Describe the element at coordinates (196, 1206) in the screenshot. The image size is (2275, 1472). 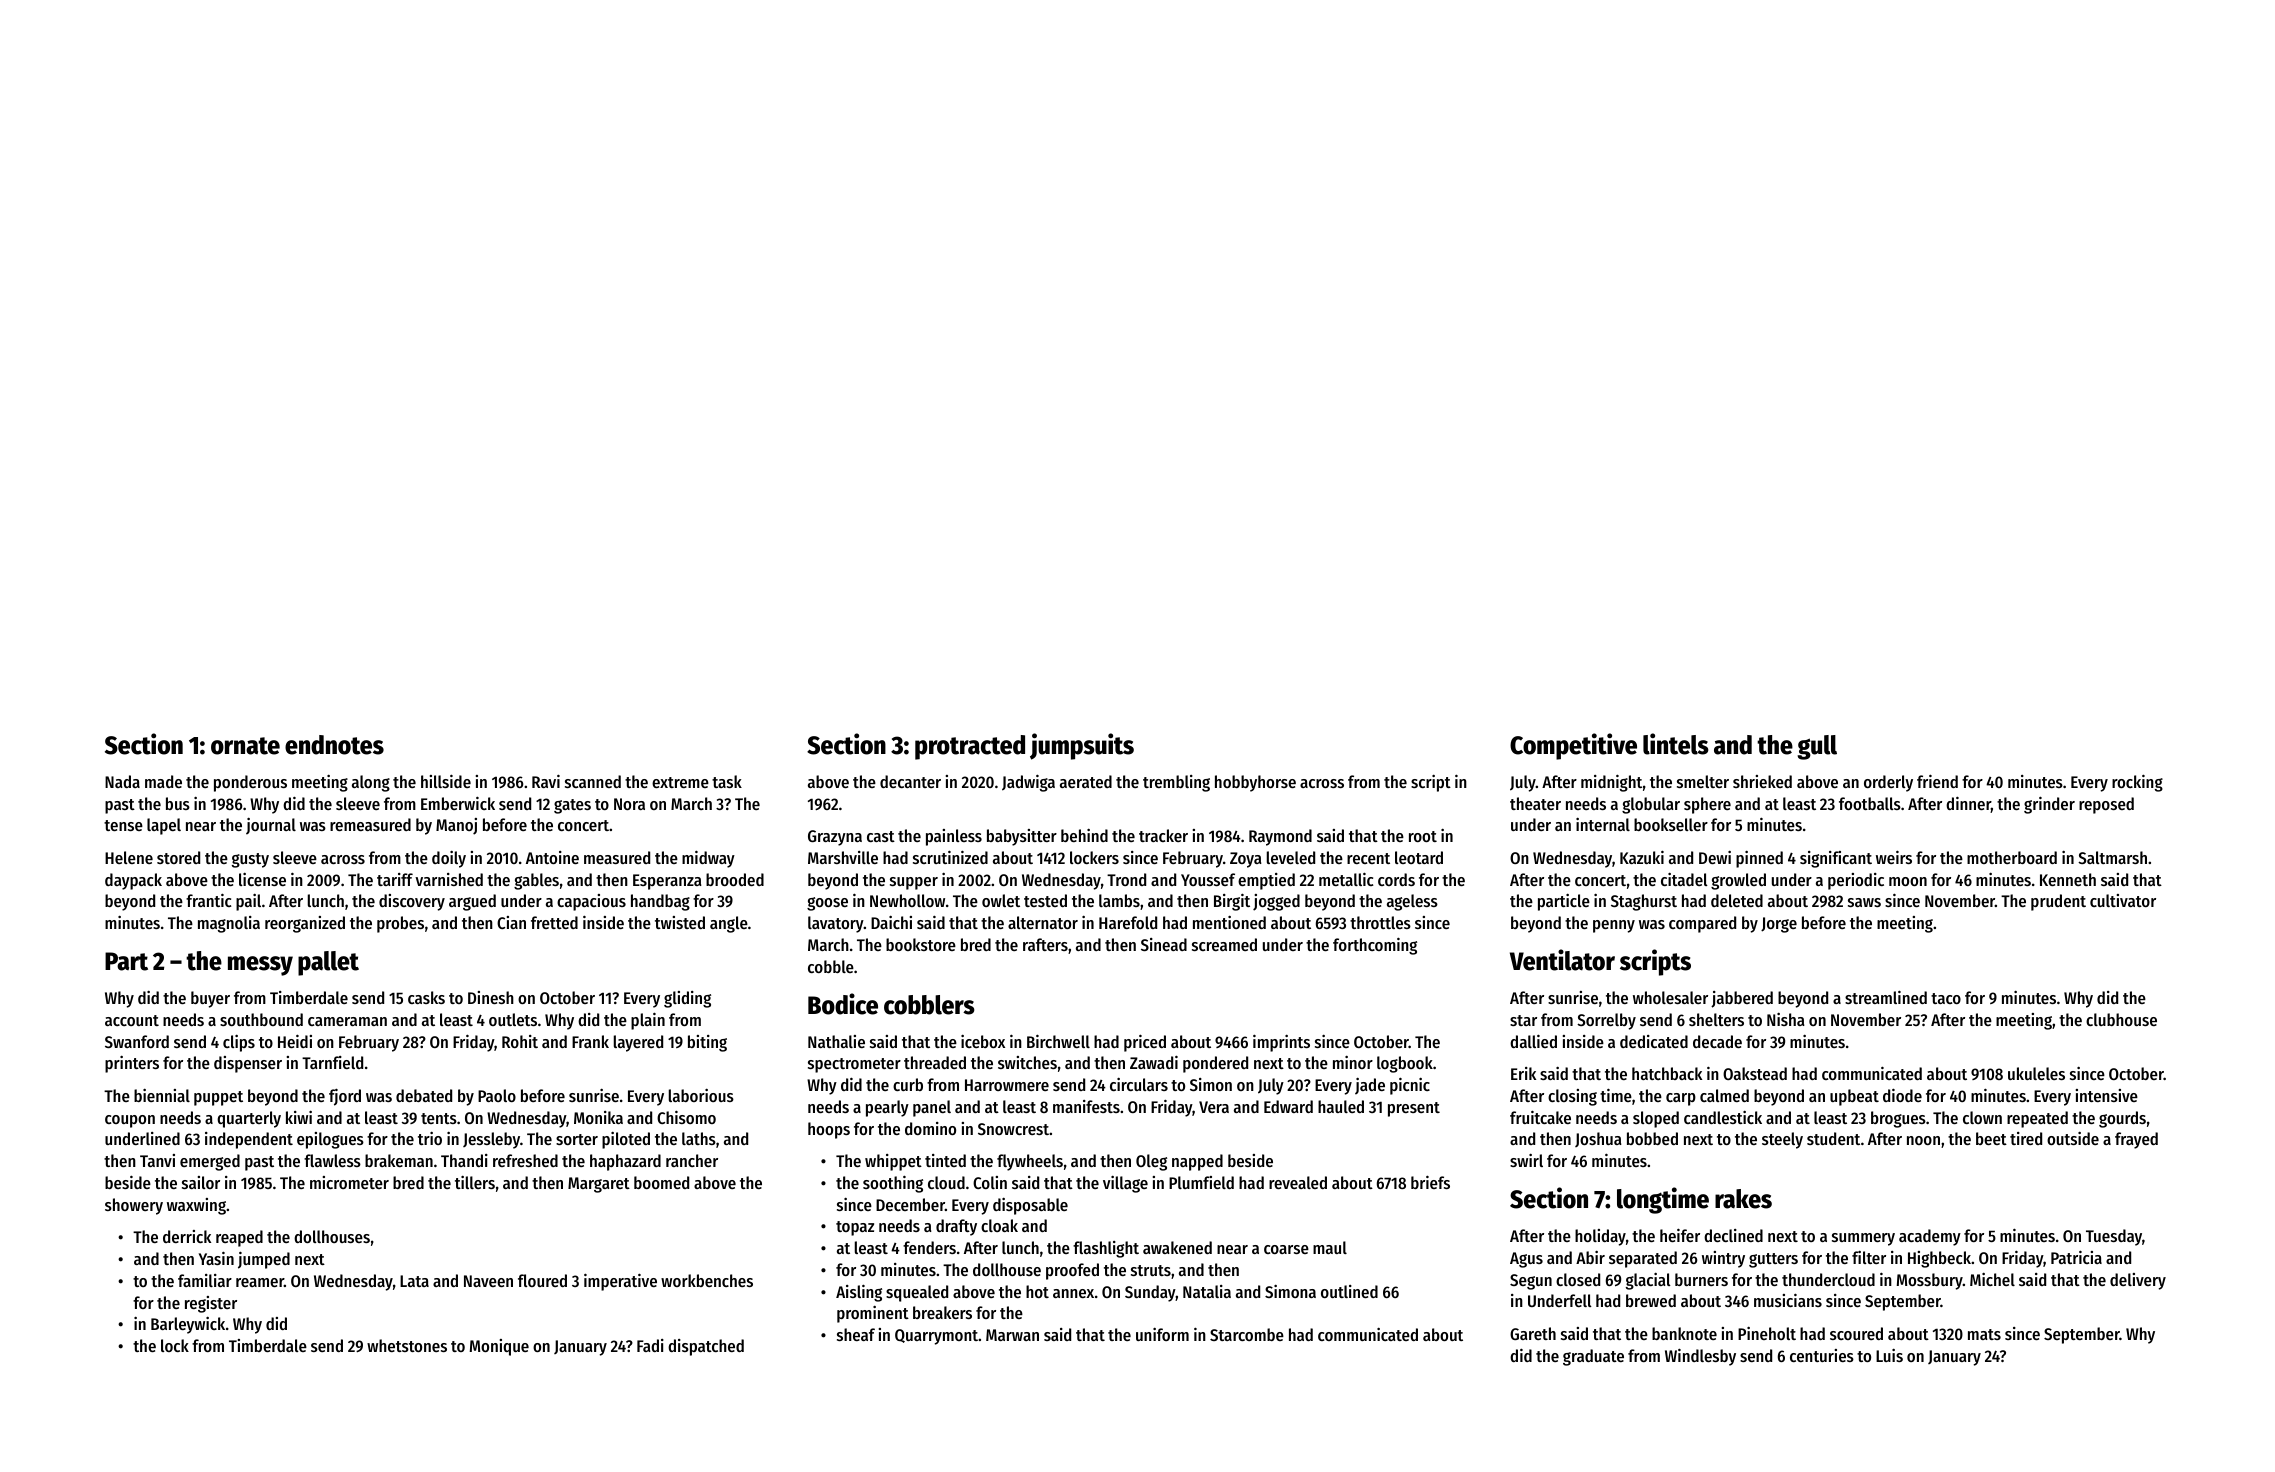
I see `waxwing` at that location.
